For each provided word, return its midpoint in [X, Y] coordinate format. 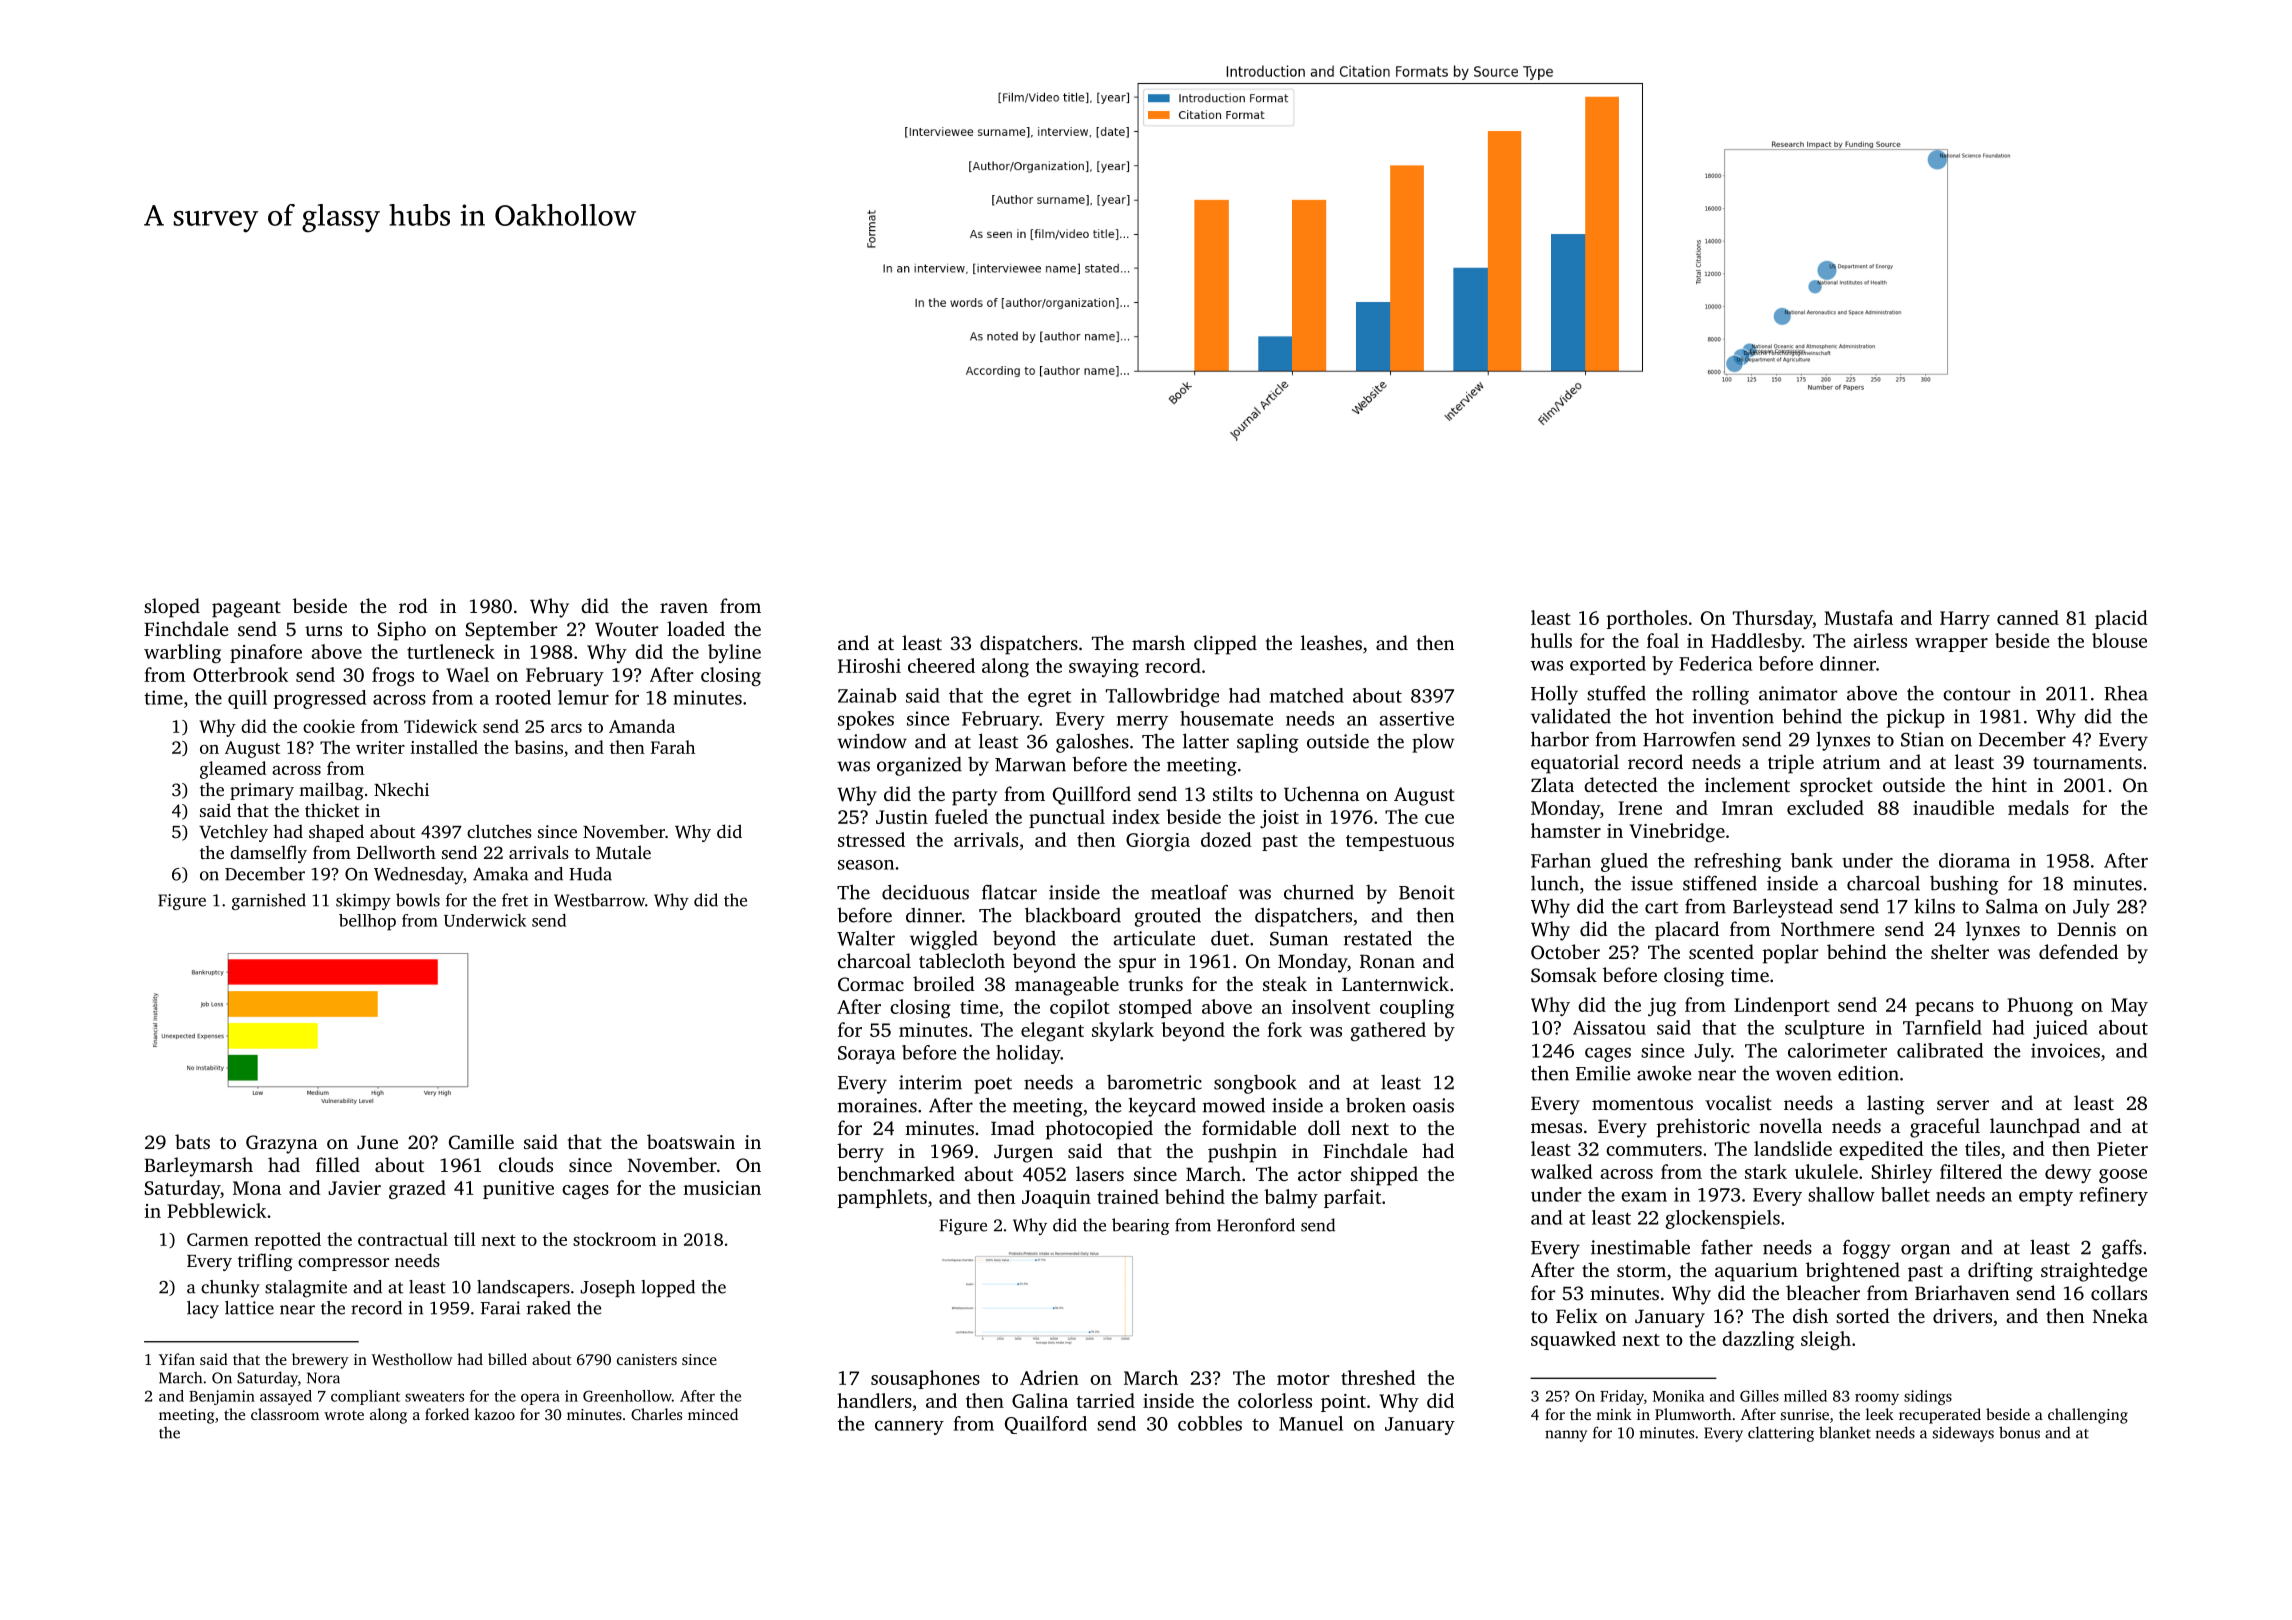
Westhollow [412, 1359]
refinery [2113, 1196]
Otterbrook [241, 674]
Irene [1640, 808]
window [872, 741]
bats [192, 1141]
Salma [2012, 906]
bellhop [367, 922]
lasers [1100, 1173]
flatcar [1009, 892]
